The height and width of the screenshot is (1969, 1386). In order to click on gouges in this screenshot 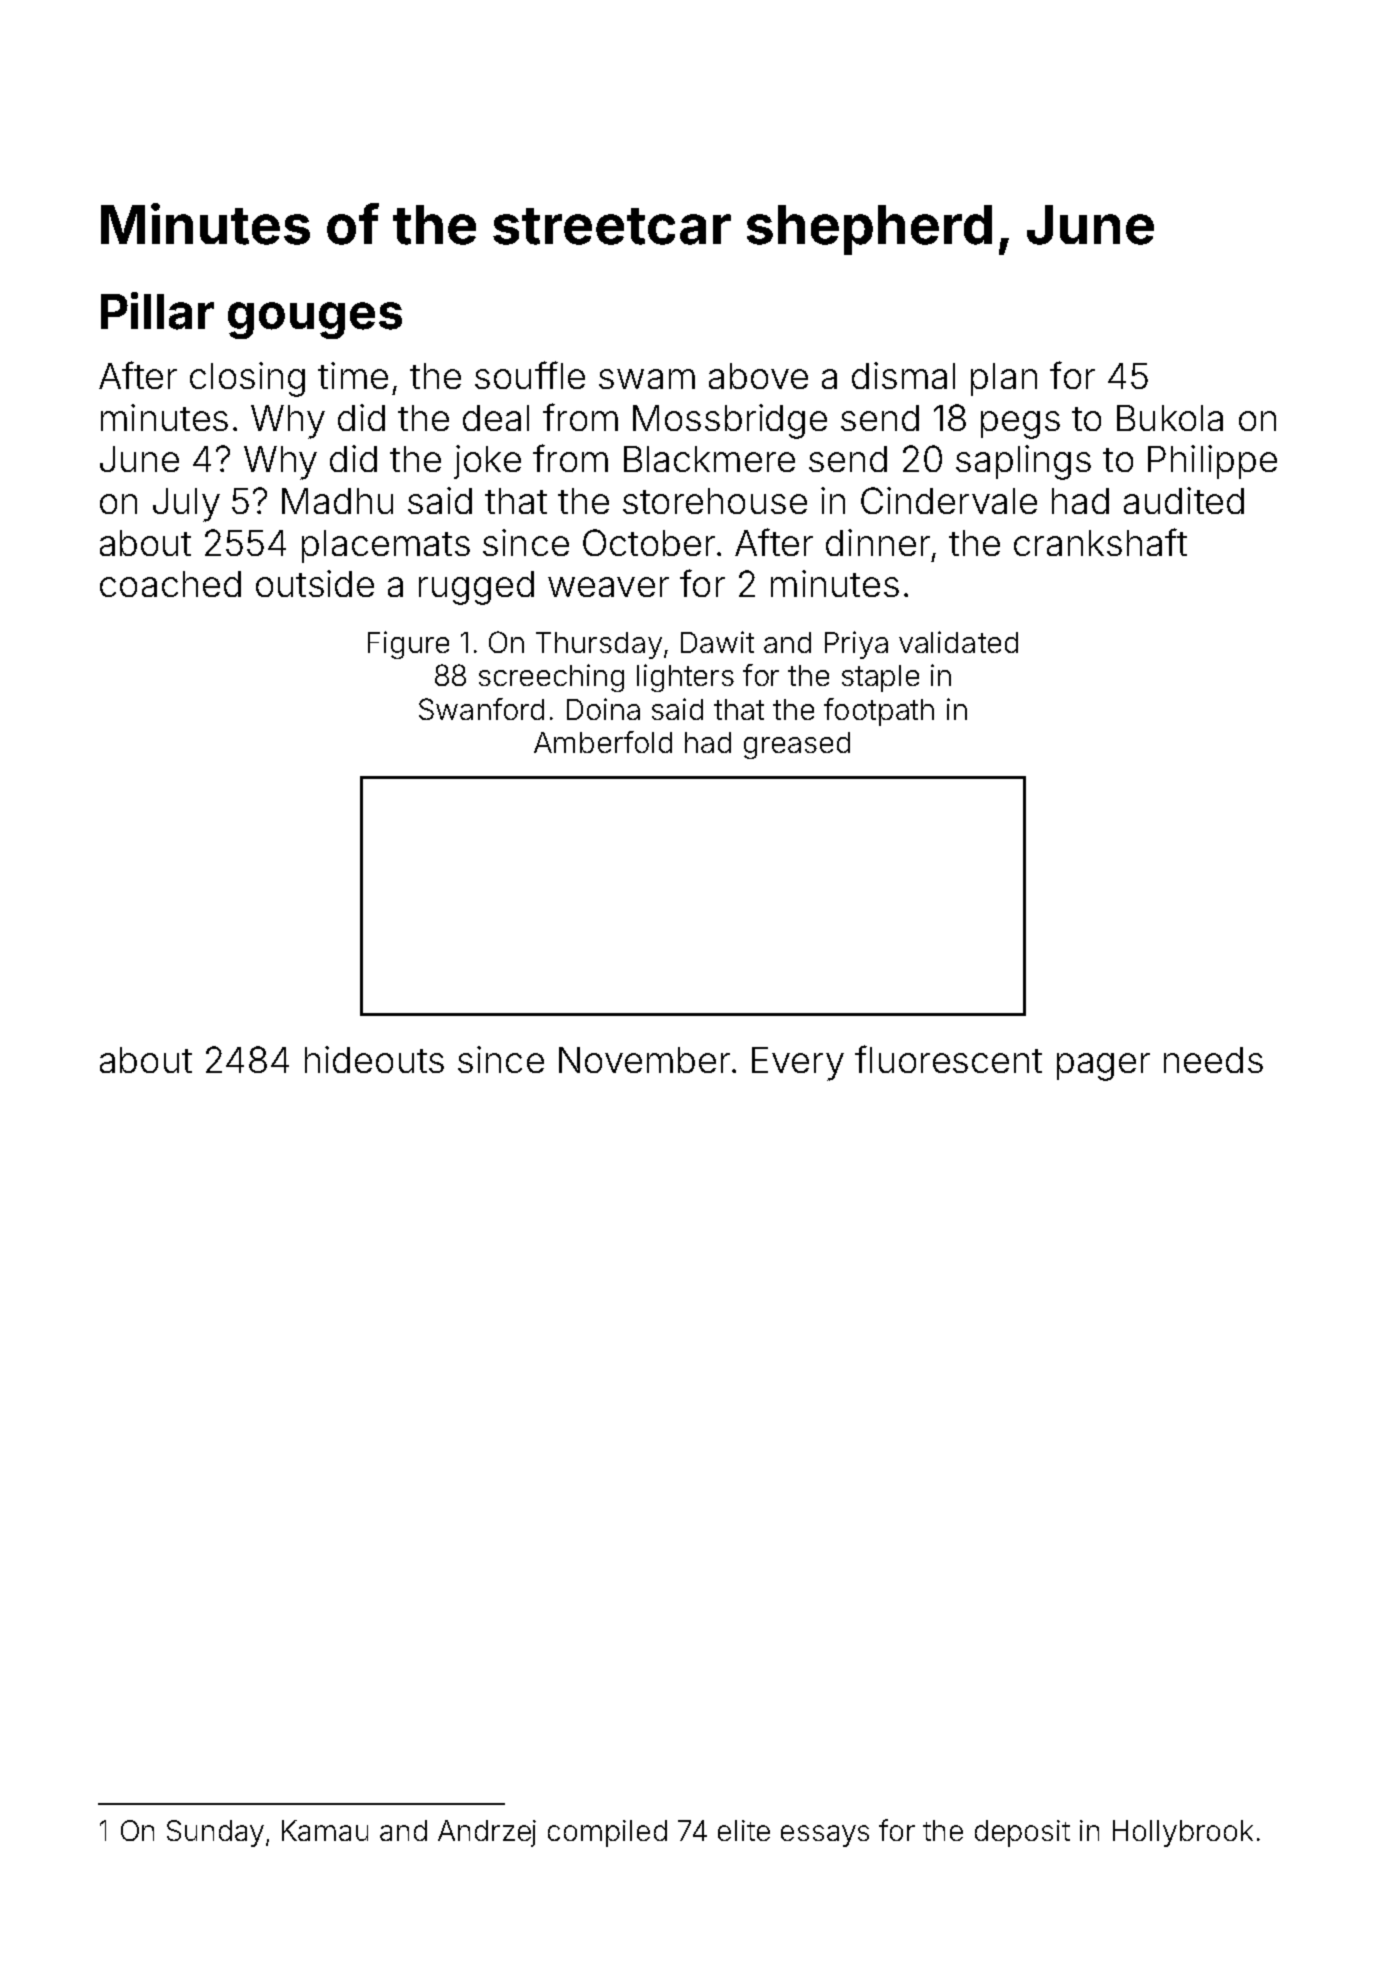, I will do `click(315, 320)`.
